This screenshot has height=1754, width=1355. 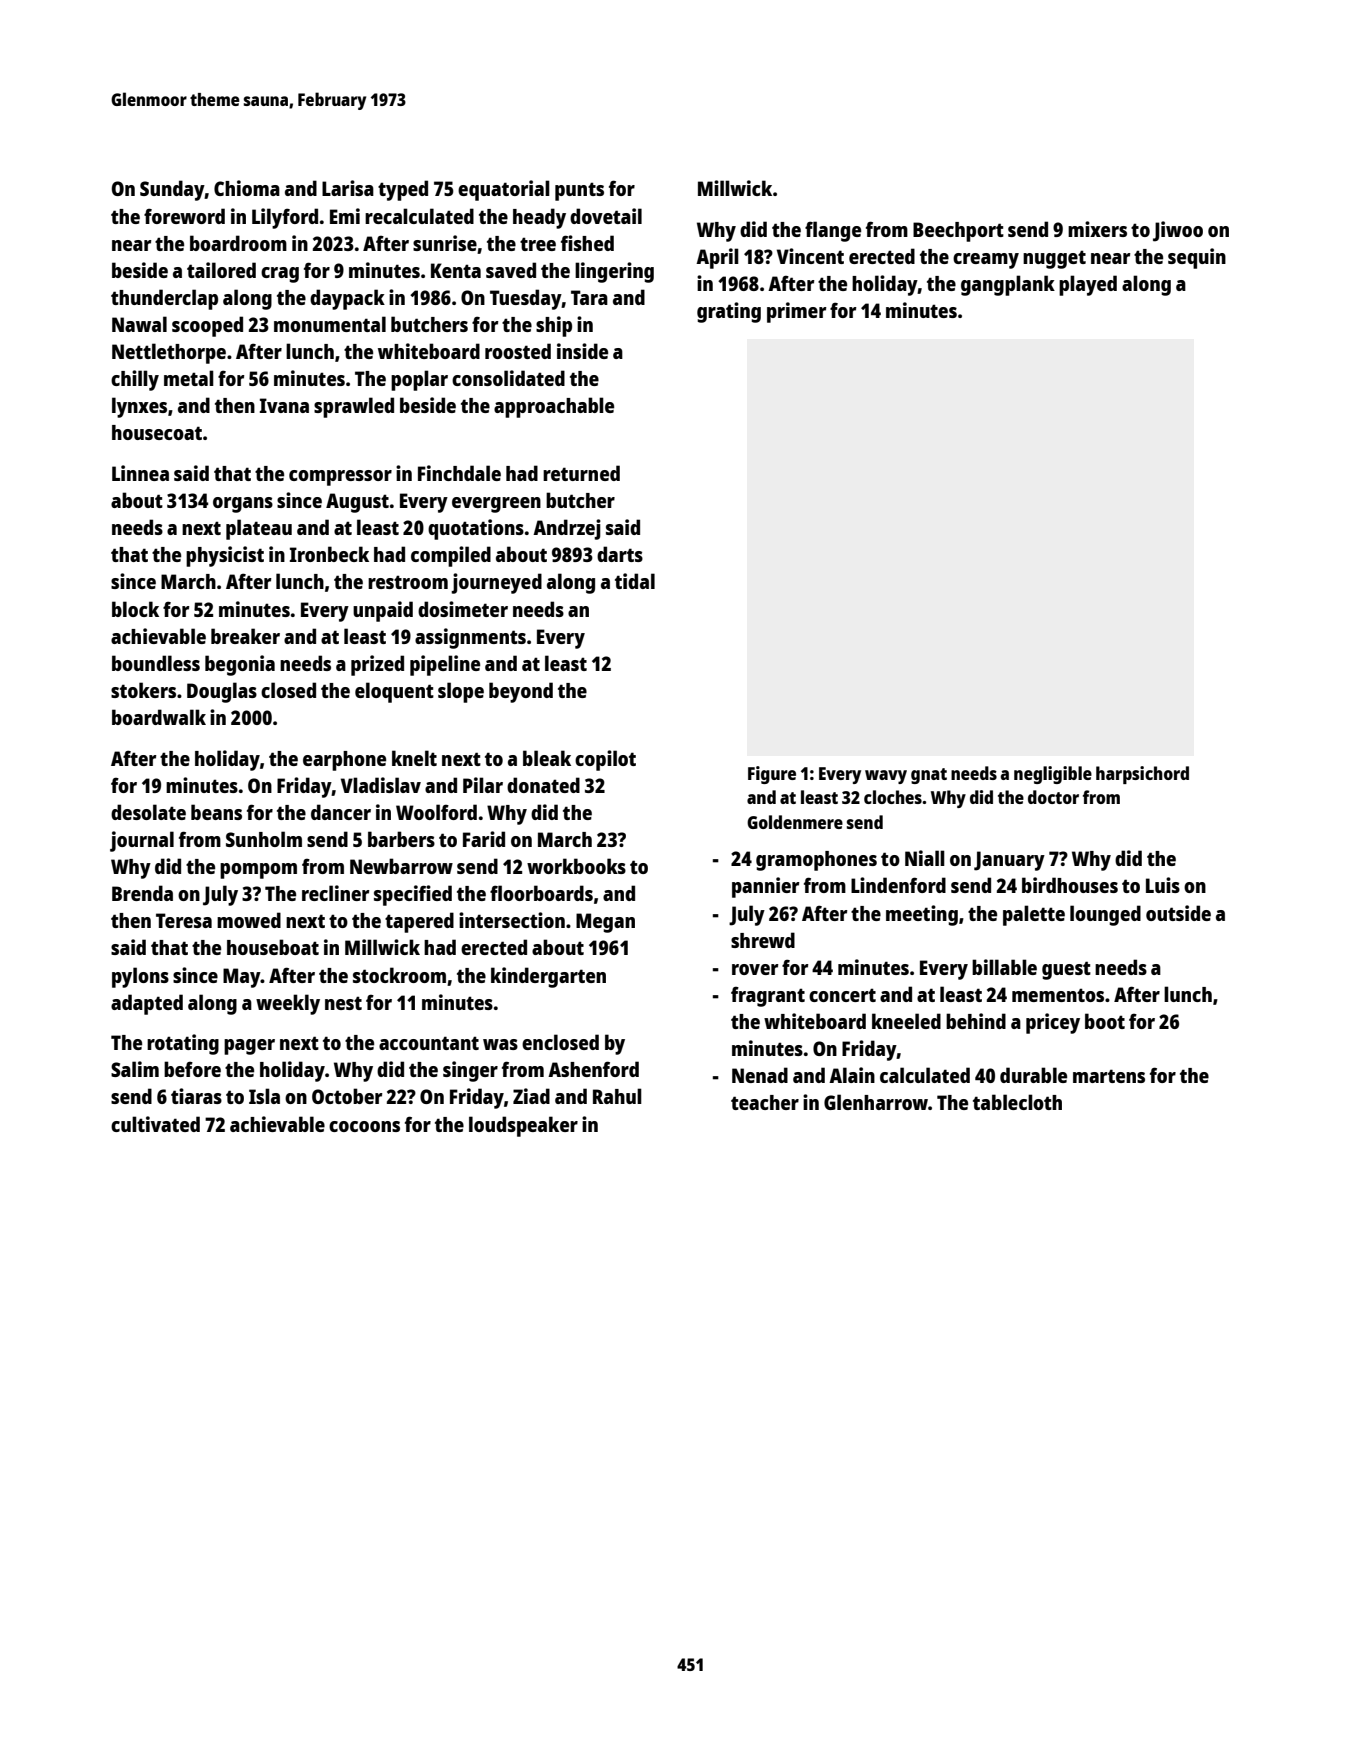 I want to click on Beechport, so click(x=958, y=232).
